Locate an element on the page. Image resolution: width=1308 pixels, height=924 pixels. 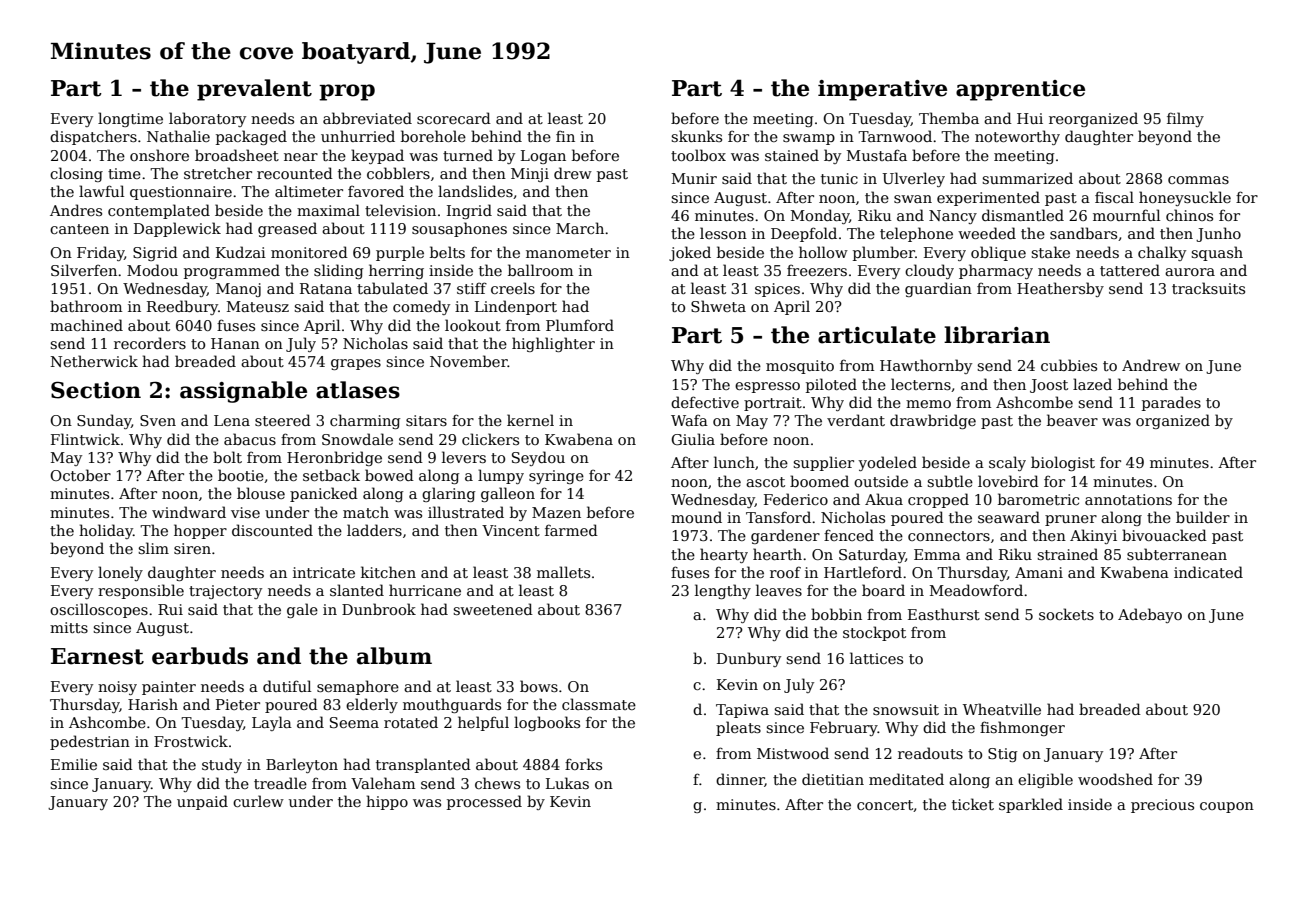
prop is located at coordinates (347, 92).
